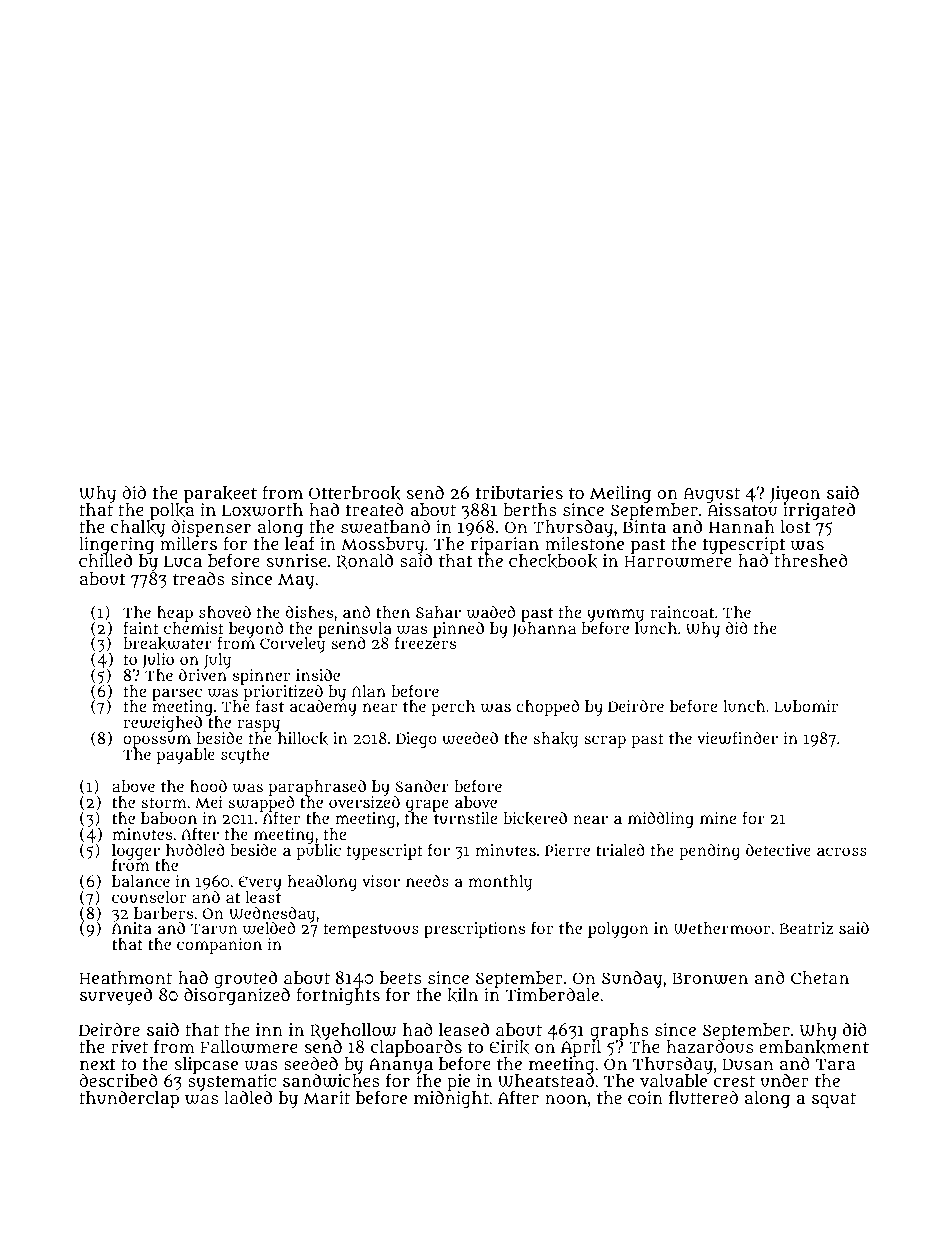  What do you see at coordinates (737, 738) in the screenshot?
I see `viewfinder` at bounding box center [737, 738].
